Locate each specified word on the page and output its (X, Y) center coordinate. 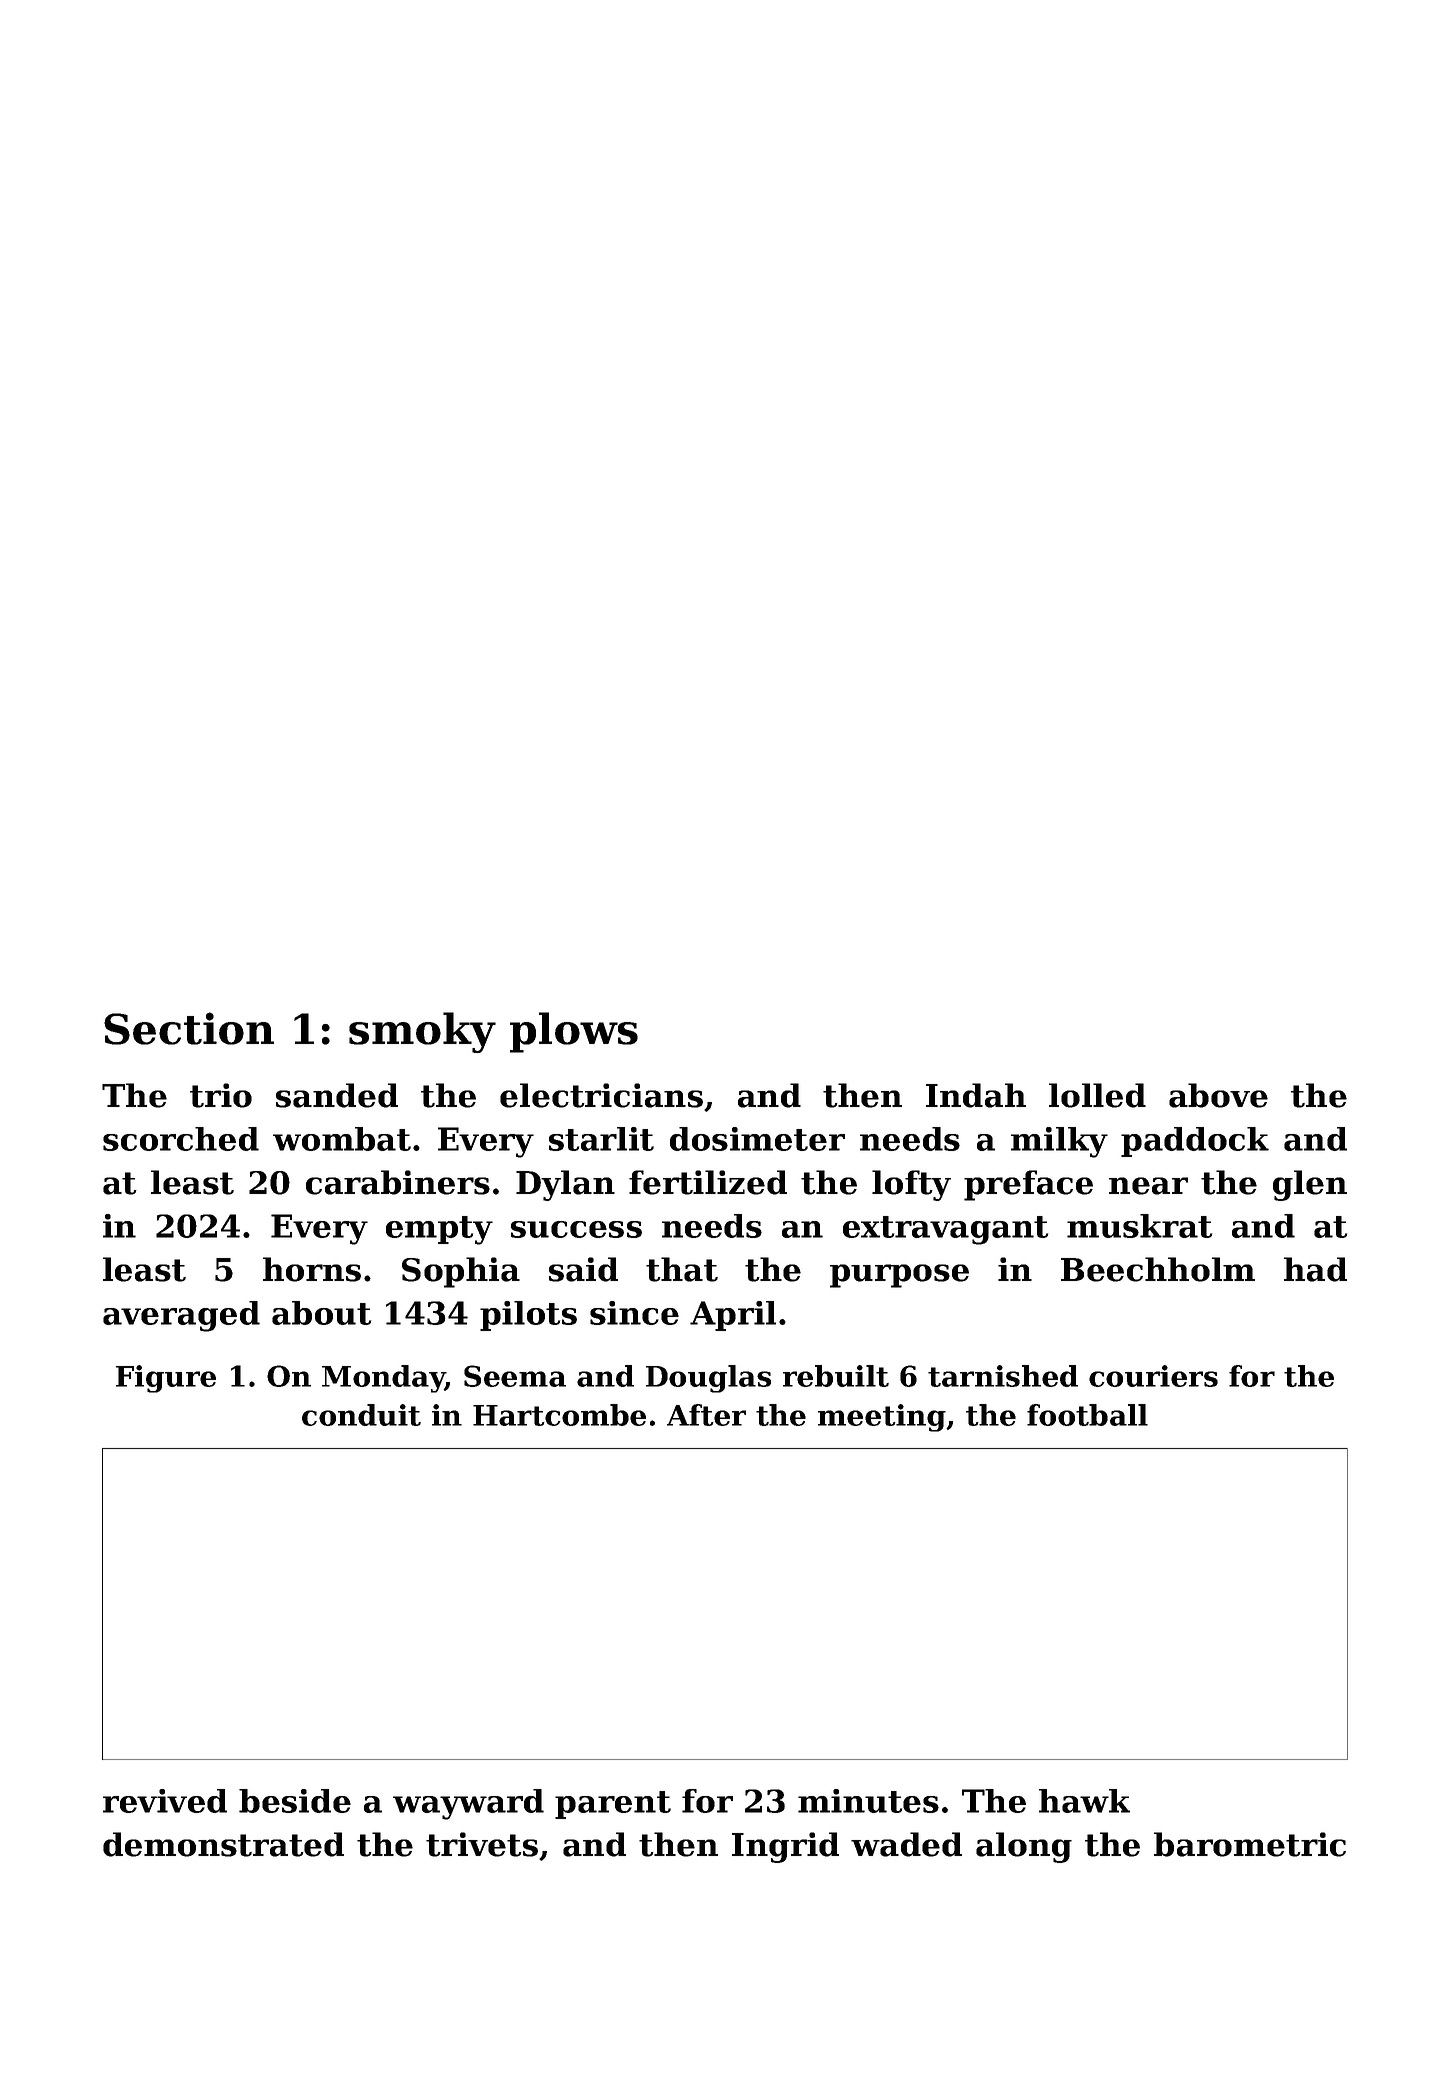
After (706, 1415)
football (1087, 1415)
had (1315, 1269)
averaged (181, 1316)
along (1024, 1847)
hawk (1084, 1801)
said (583, 1269)
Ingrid (785, 1847)
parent (613, 1805)
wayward (468, 1804)
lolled (1097, 1095)
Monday (383, 1379)
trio (221, 1095)
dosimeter (757, 1139)
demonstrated (223, 1844)
